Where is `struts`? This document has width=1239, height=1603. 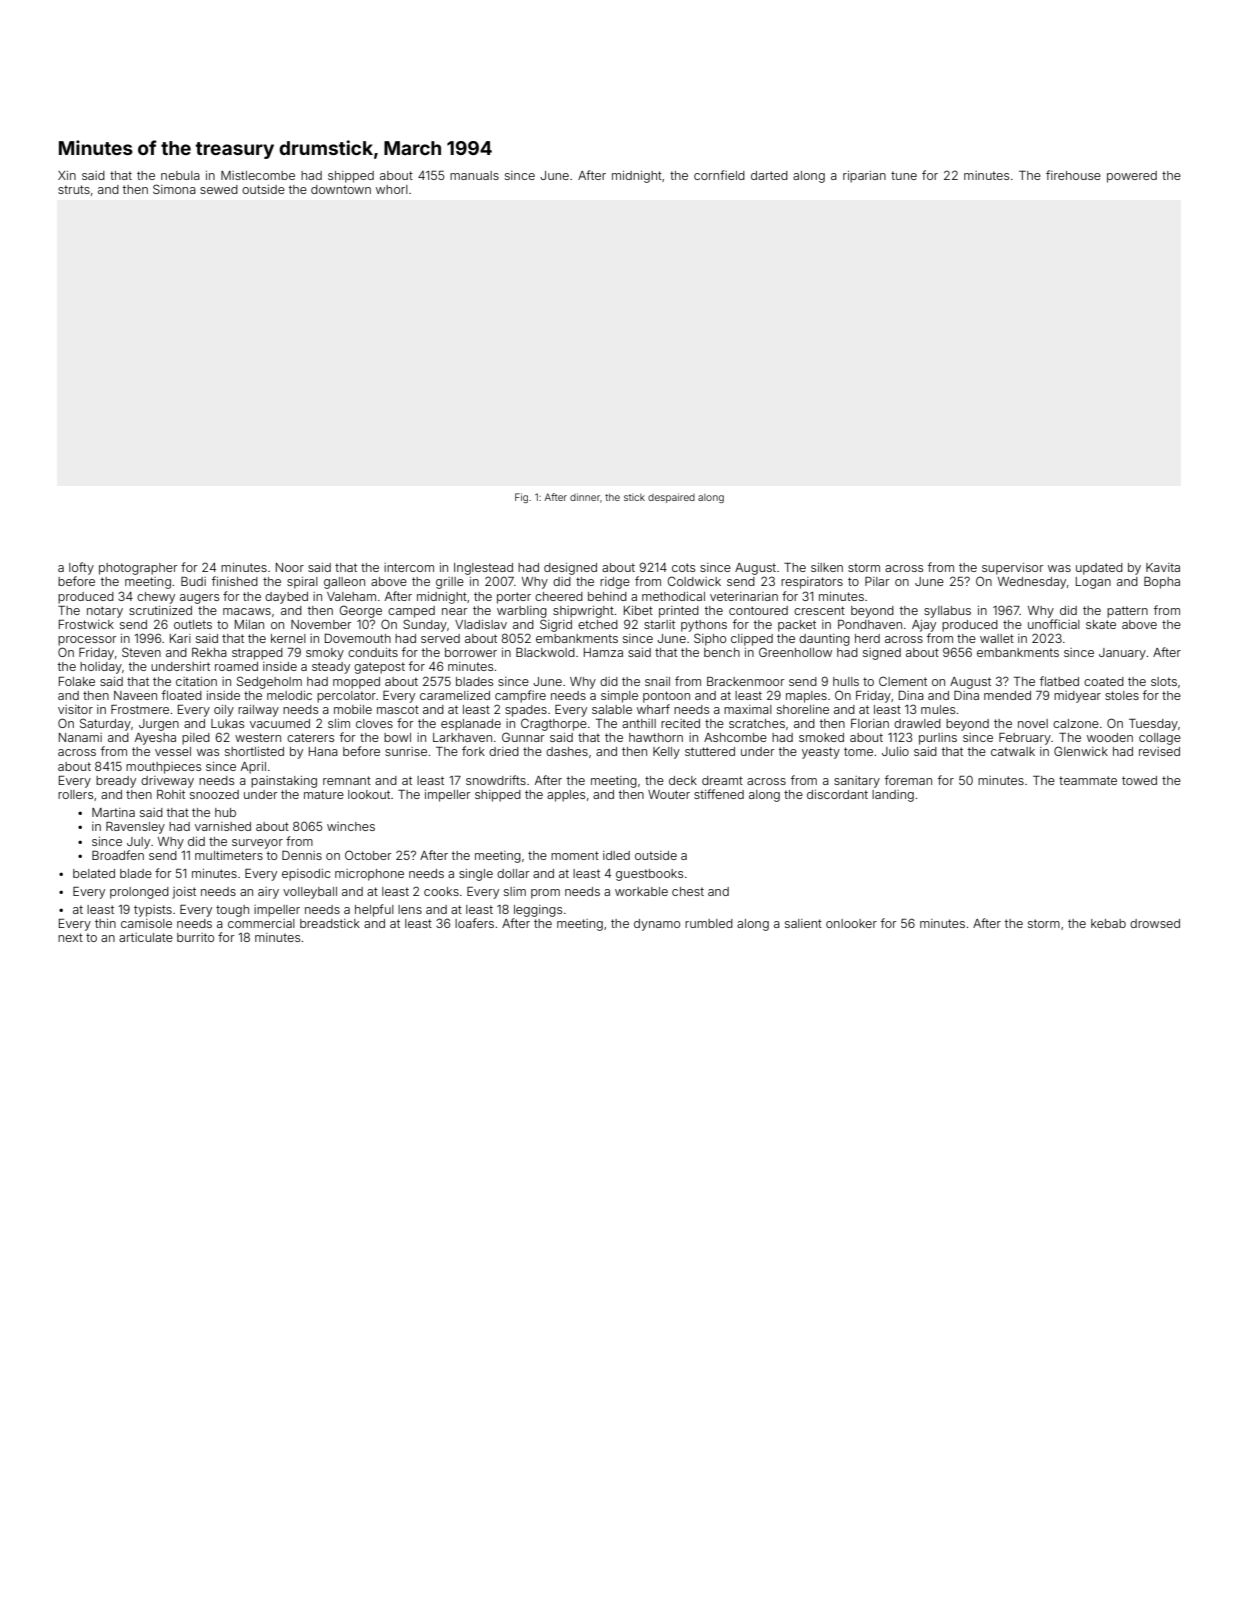
struts is located at coordinates (74, 189).
